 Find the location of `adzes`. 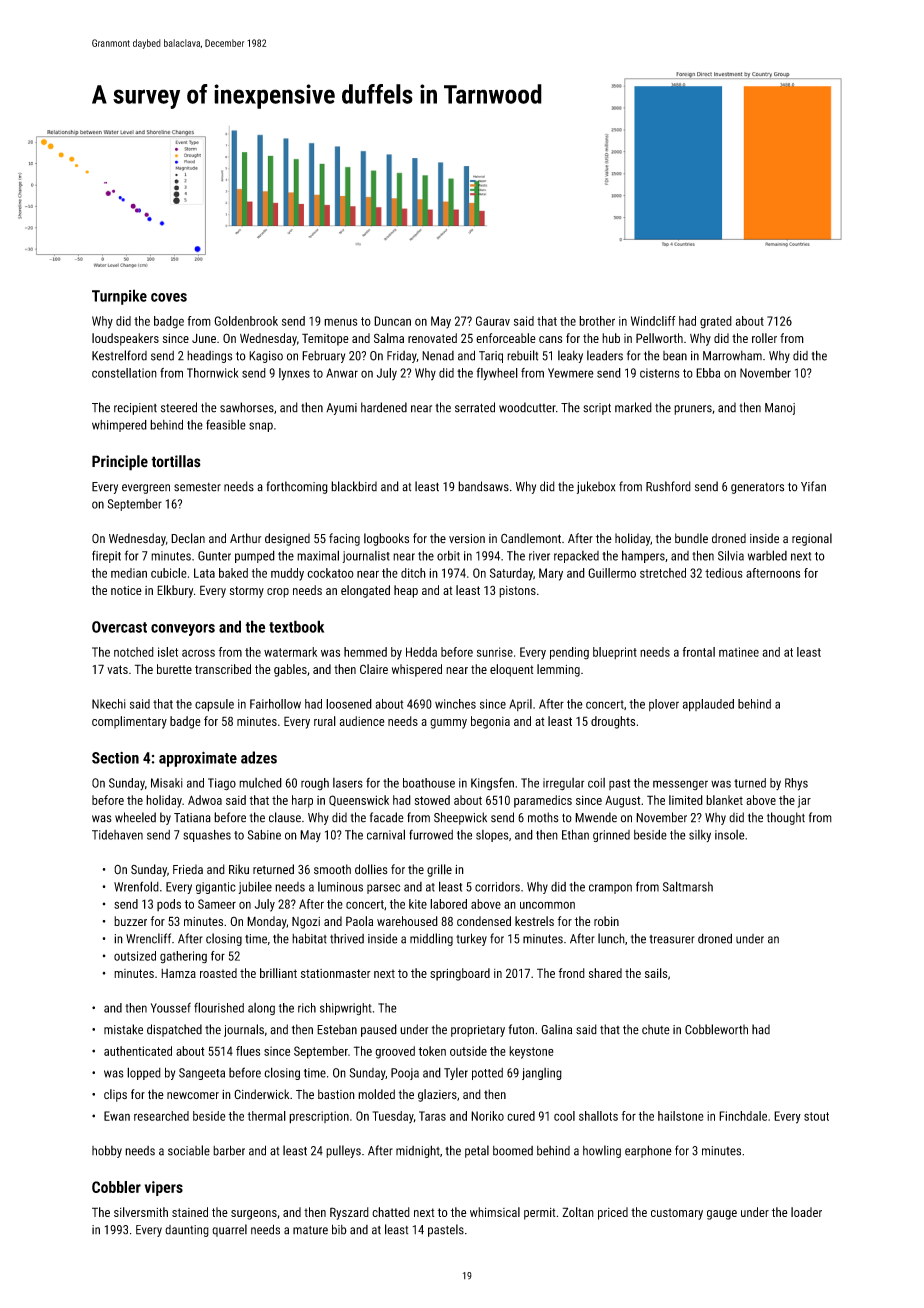

adzes is located at coordinates (259, 757).
